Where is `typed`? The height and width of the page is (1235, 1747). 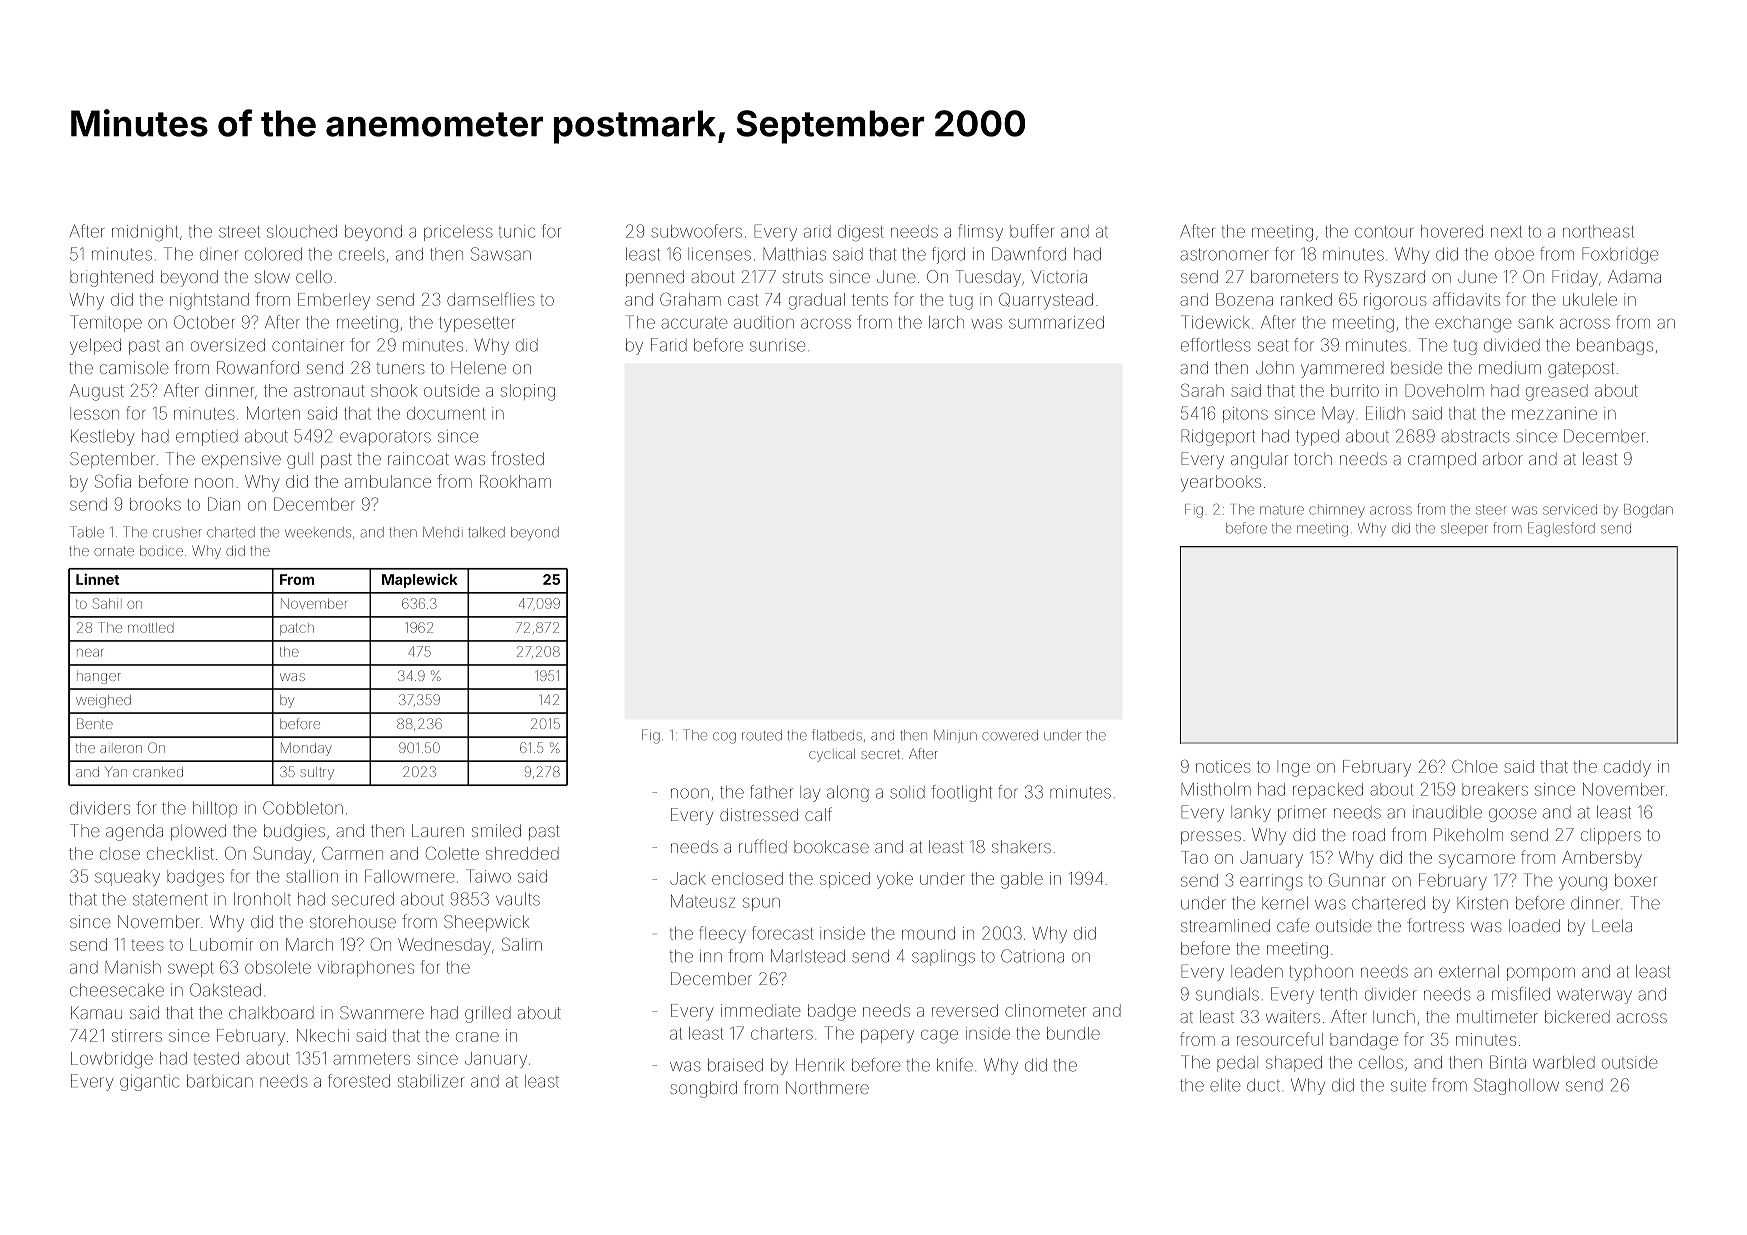 typed is located at coordinates (1317, 438).
